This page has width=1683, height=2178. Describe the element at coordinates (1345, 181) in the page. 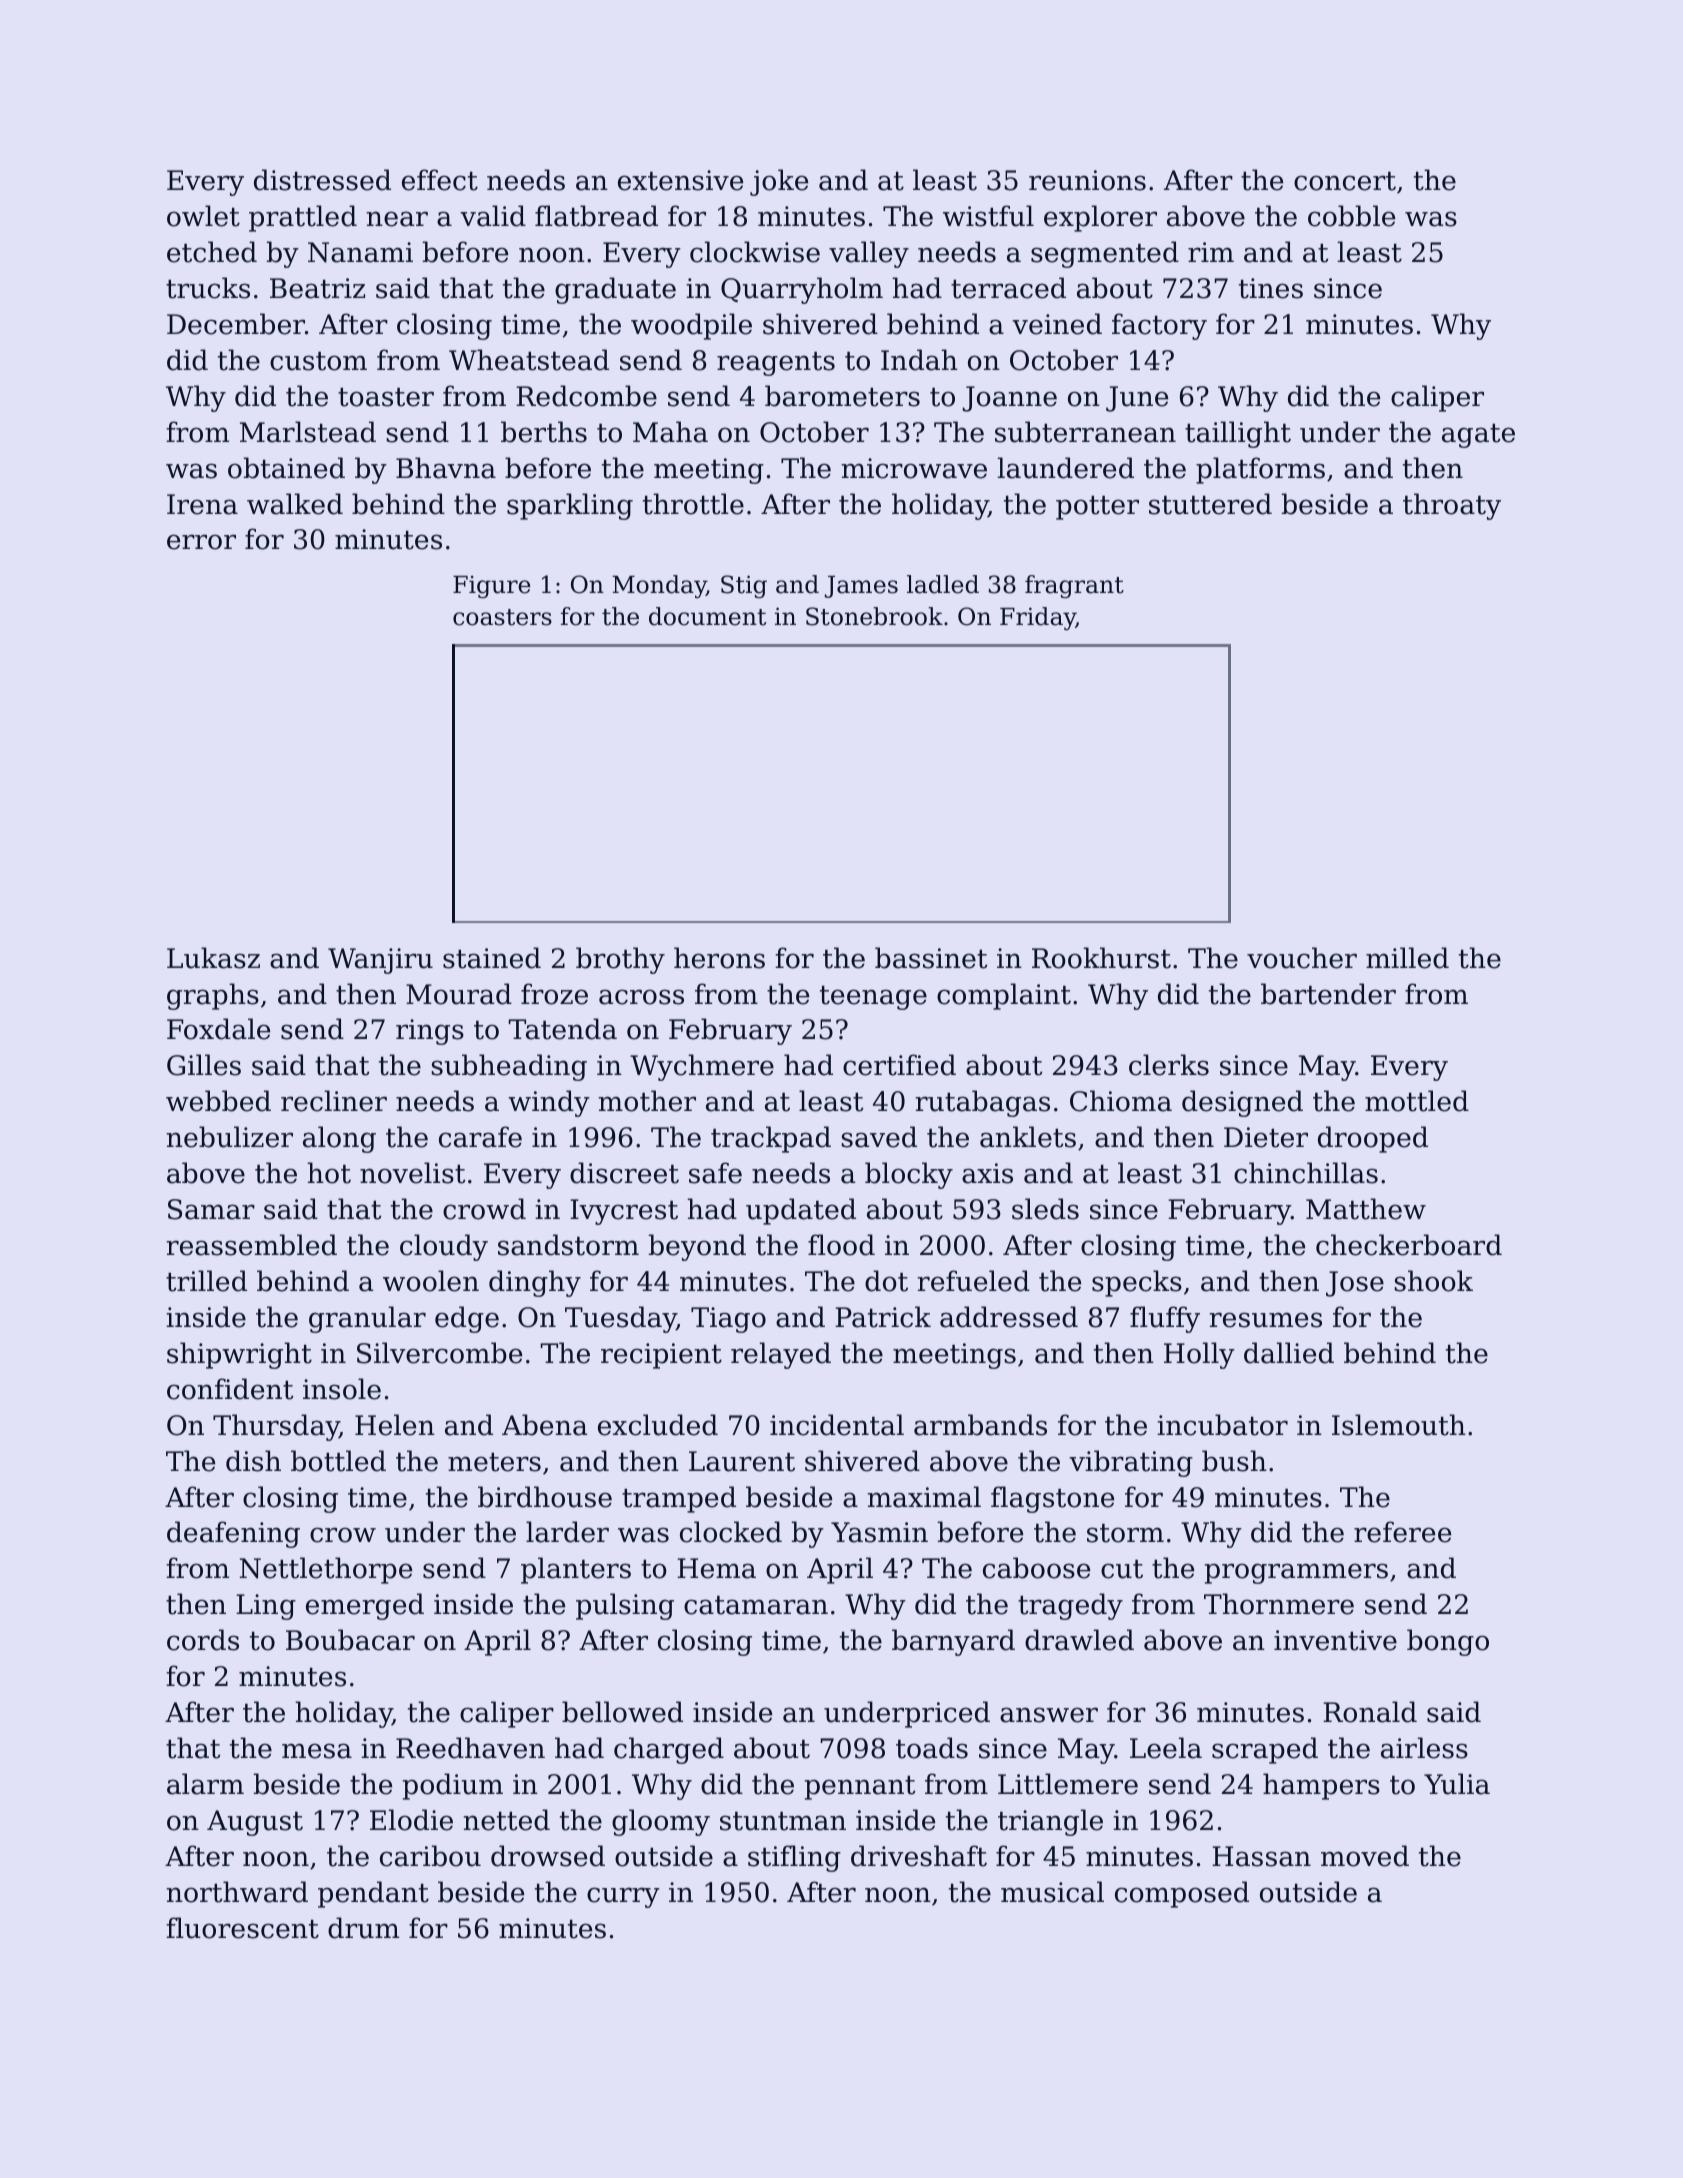

I see `concert` at that location.
